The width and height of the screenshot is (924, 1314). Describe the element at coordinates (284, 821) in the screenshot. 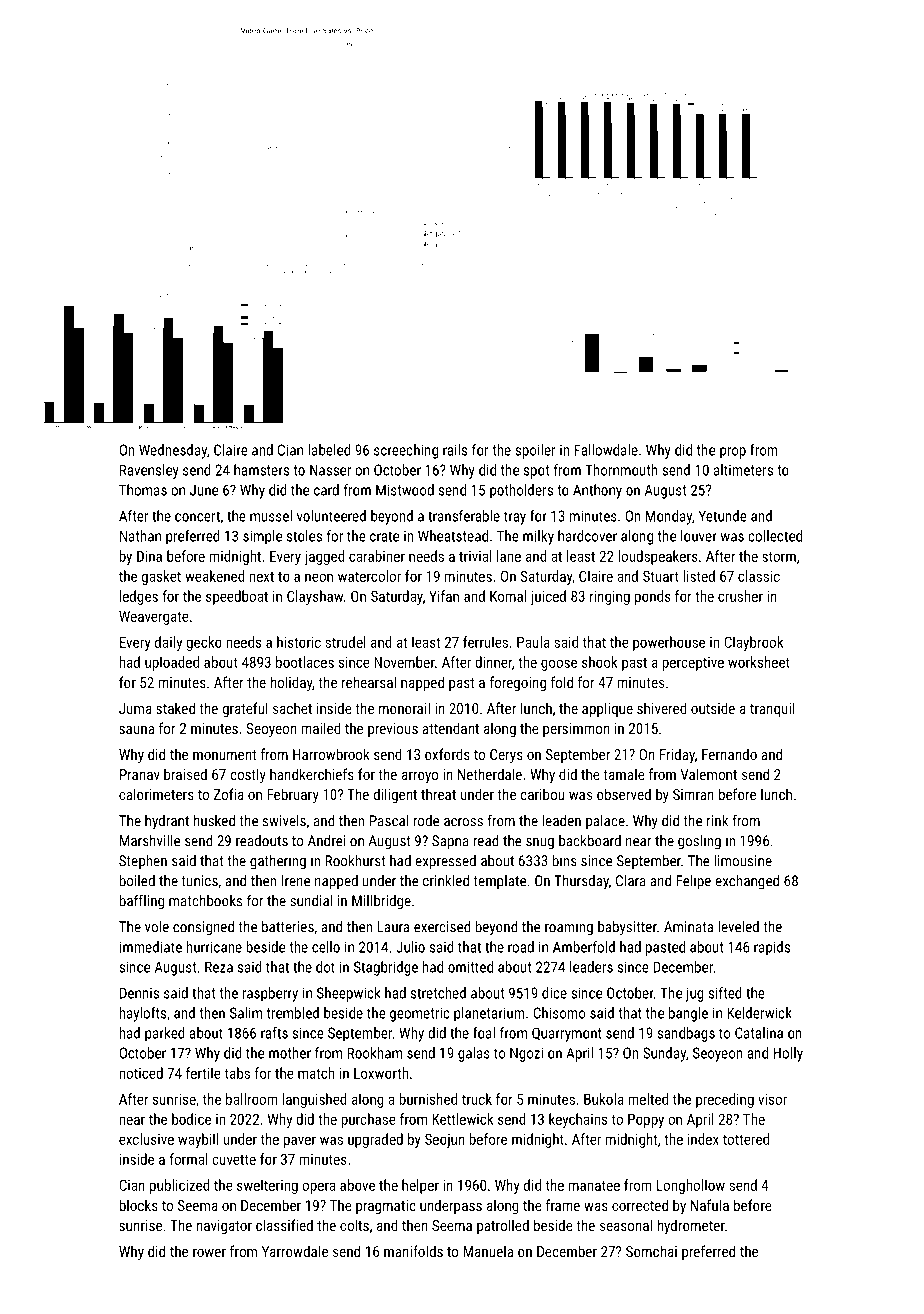

I see `swivels` at that location.
